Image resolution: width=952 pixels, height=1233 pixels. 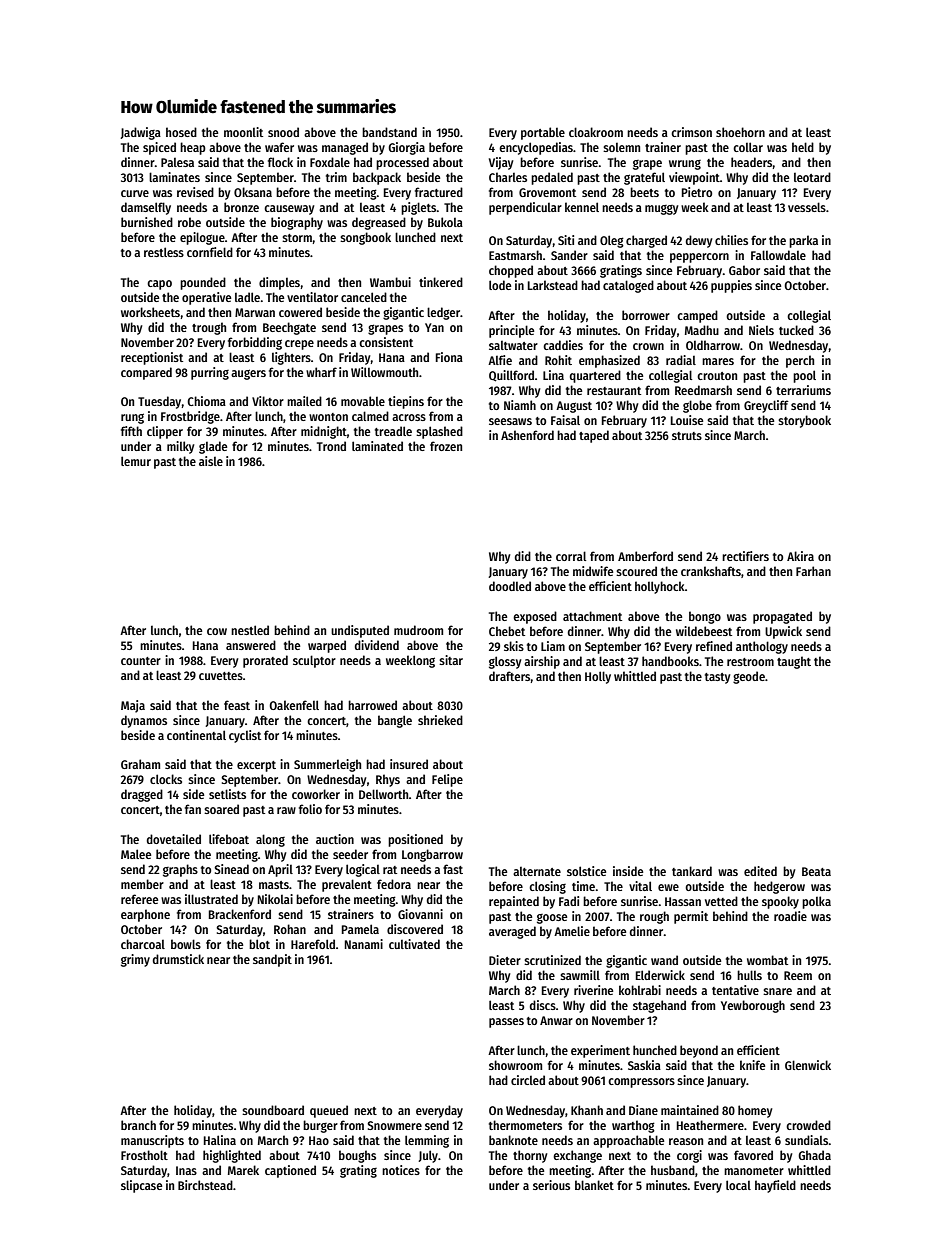 I want to click on approachable, so click(x=628, y=1141).
